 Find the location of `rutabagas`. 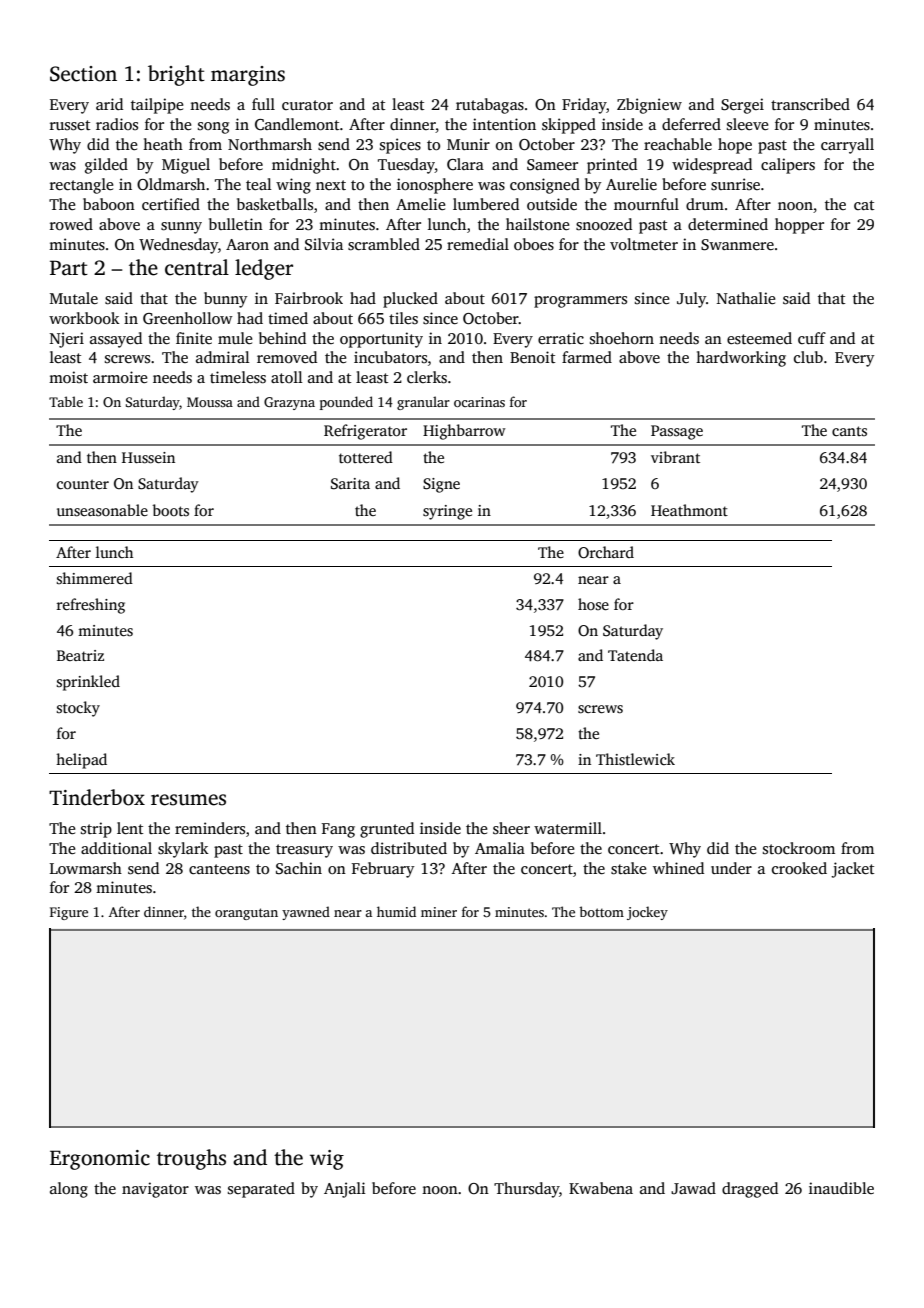

rutabagas is located at coordinates (490, 106).
